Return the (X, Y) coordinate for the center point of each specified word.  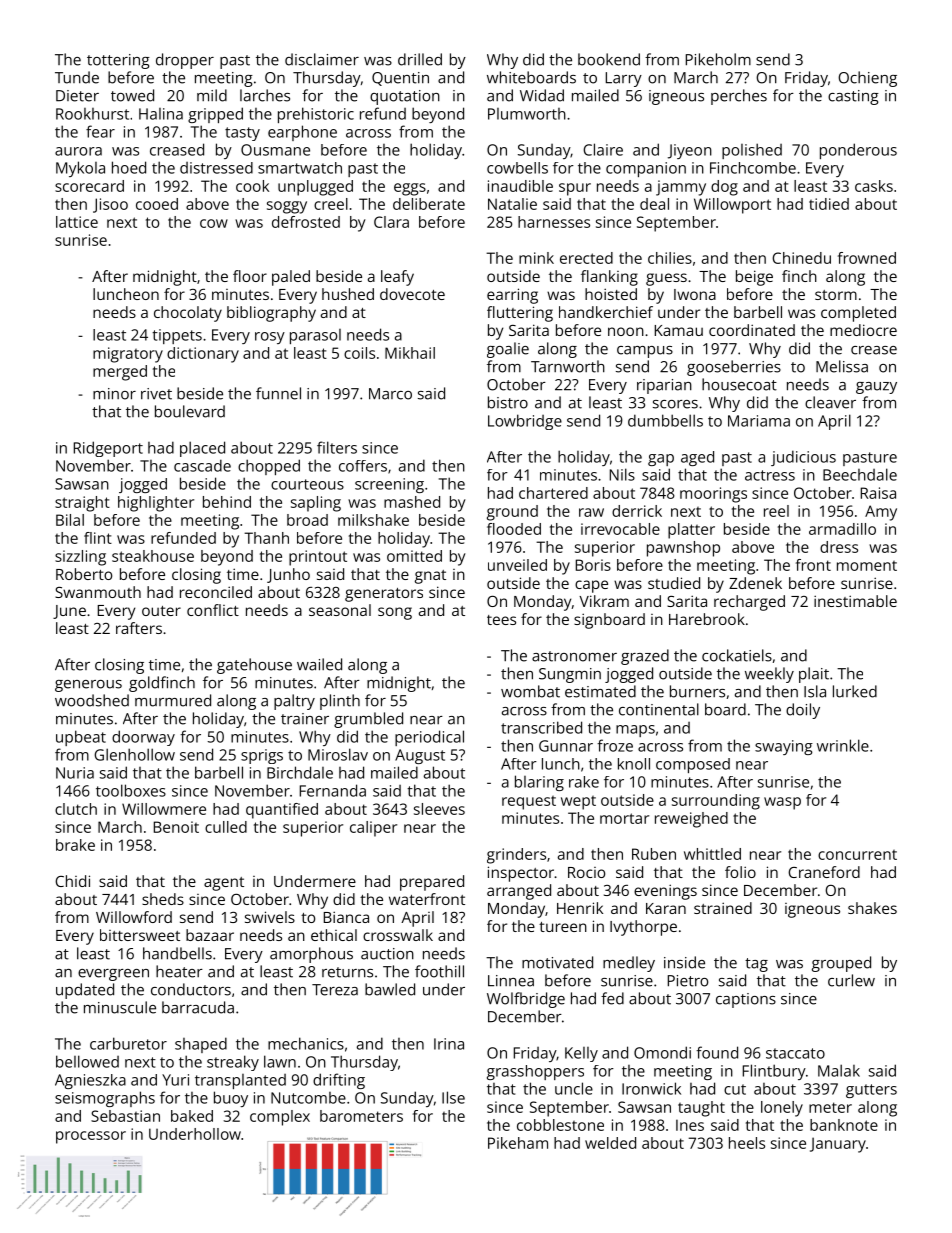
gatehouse (254, 666)
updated (85, 991)
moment (867, 566)
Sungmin (570, 675)
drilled (420, 59)
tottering (118, 61)
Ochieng (867, 79)
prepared (432, 883)
